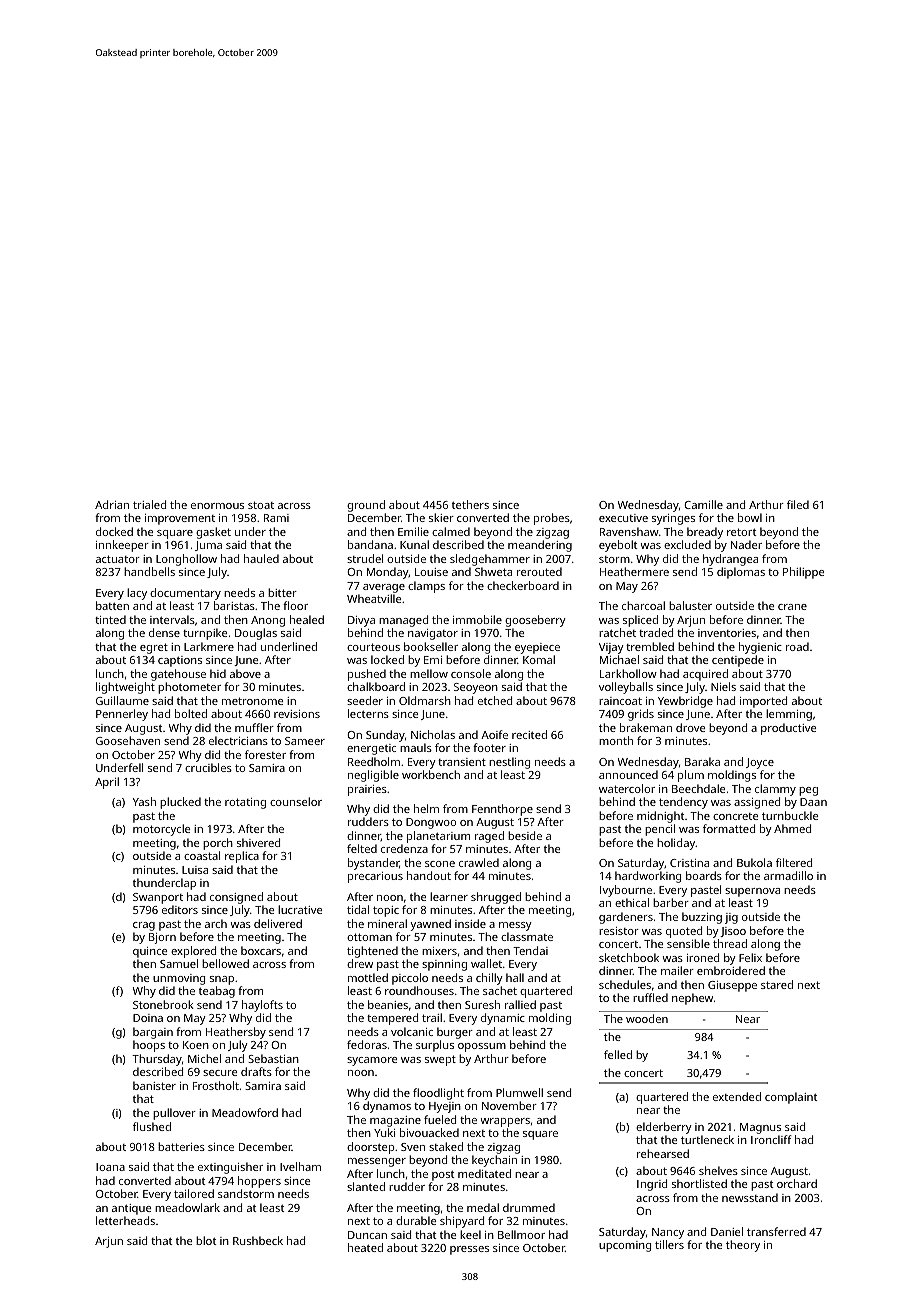 Image resolution: width=924 pixels, height=1308 pixels. What do you see at coordinates (110, 1167) in the document?
I see `Ioana` at bounding box center [110, 1167].
